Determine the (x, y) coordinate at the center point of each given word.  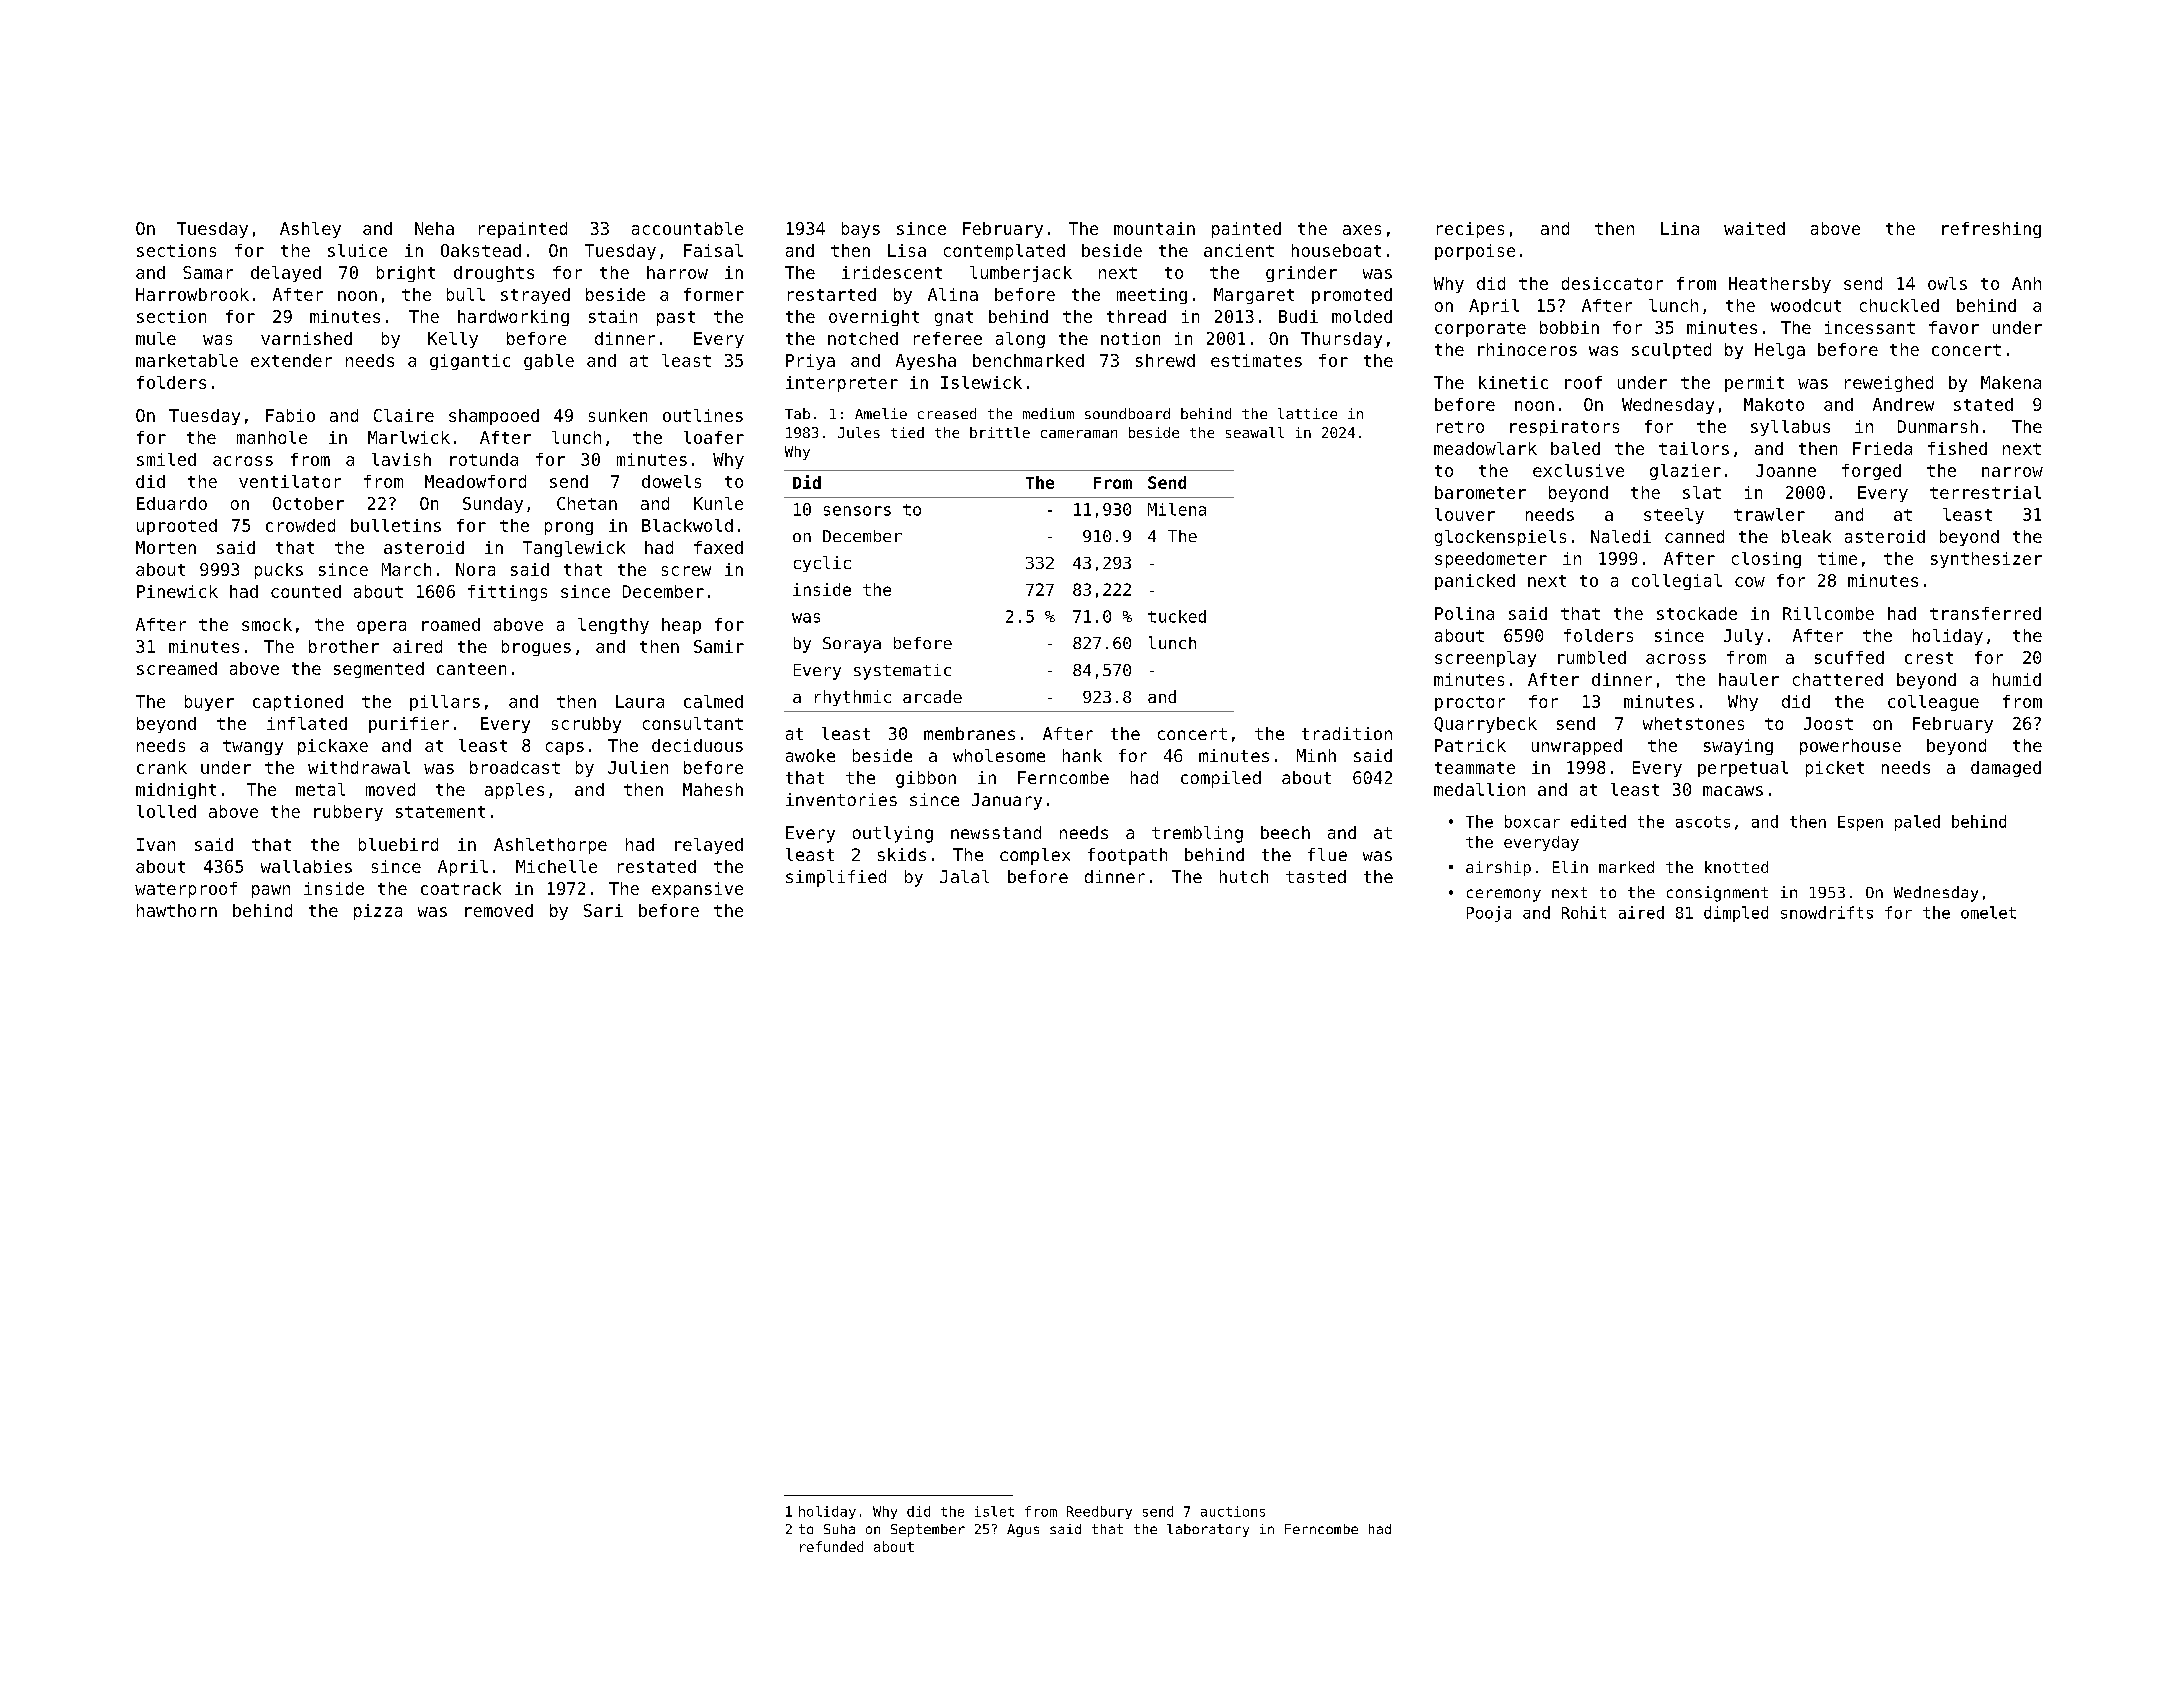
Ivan (156, 844)
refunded (831, 1546)
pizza (378, 912)
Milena (1177, 509)
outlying (893, 834)
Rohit (1584, 912)
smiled (166, 459)
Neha (434, 228)
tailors (1694, 448)
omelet (1988, 912)
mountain (1154, 228)
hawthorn (177, 910)
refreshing (1991, 230)
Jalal (964, 876)
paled (1917, 823)
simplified (836, 878)
